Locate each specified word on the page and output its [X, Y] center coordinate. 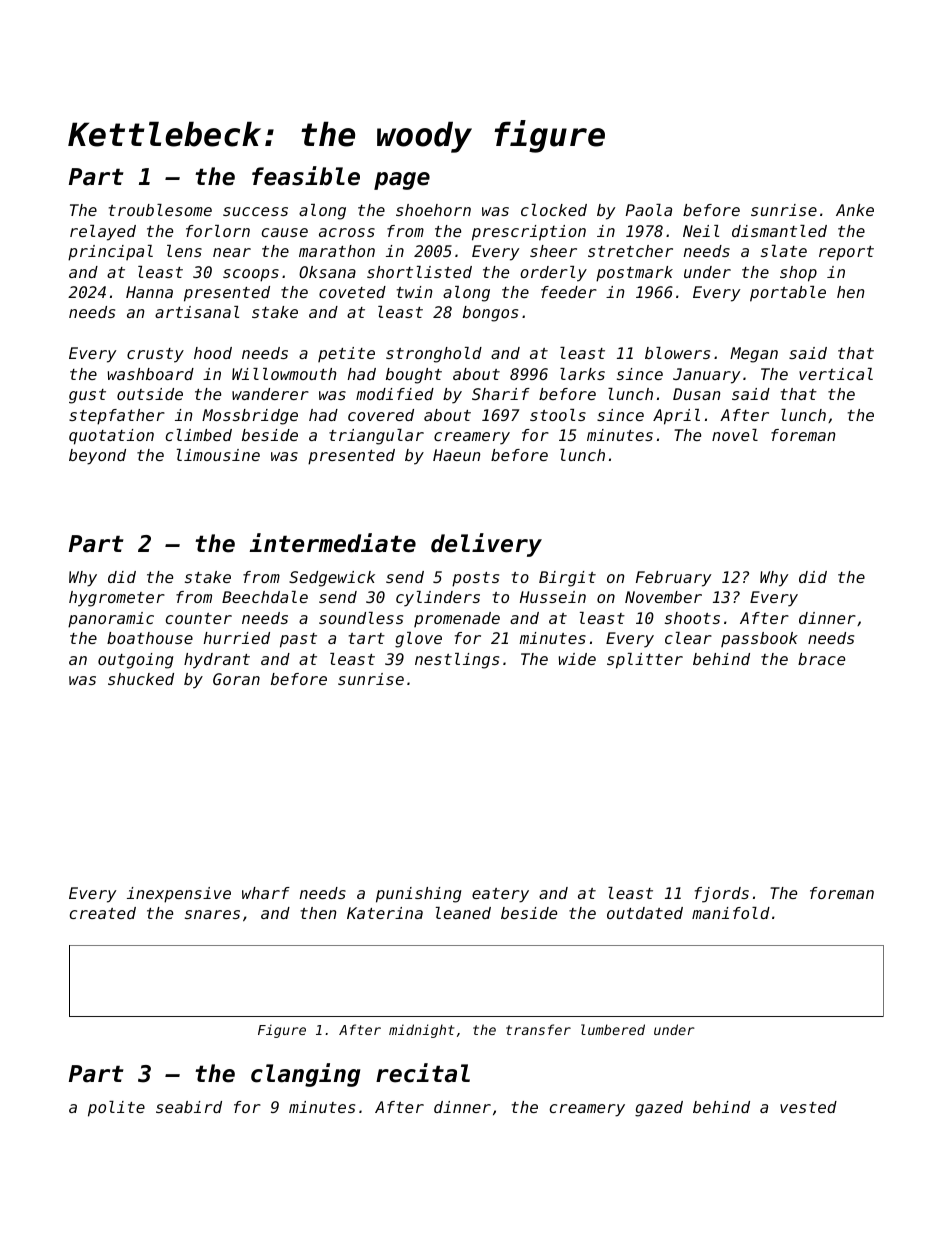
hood [213, 353]
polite [116, 1109]
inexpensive [179, 895]
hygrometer [117, 599]
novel [735, 435]
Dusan [697, 394]
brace [821, 659]
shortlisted [419, 272]
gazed [659, 1109]
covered [381, 415]
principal [110, 253]
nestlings [457, 661]
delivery [486, 545]
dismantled [779, 231]
